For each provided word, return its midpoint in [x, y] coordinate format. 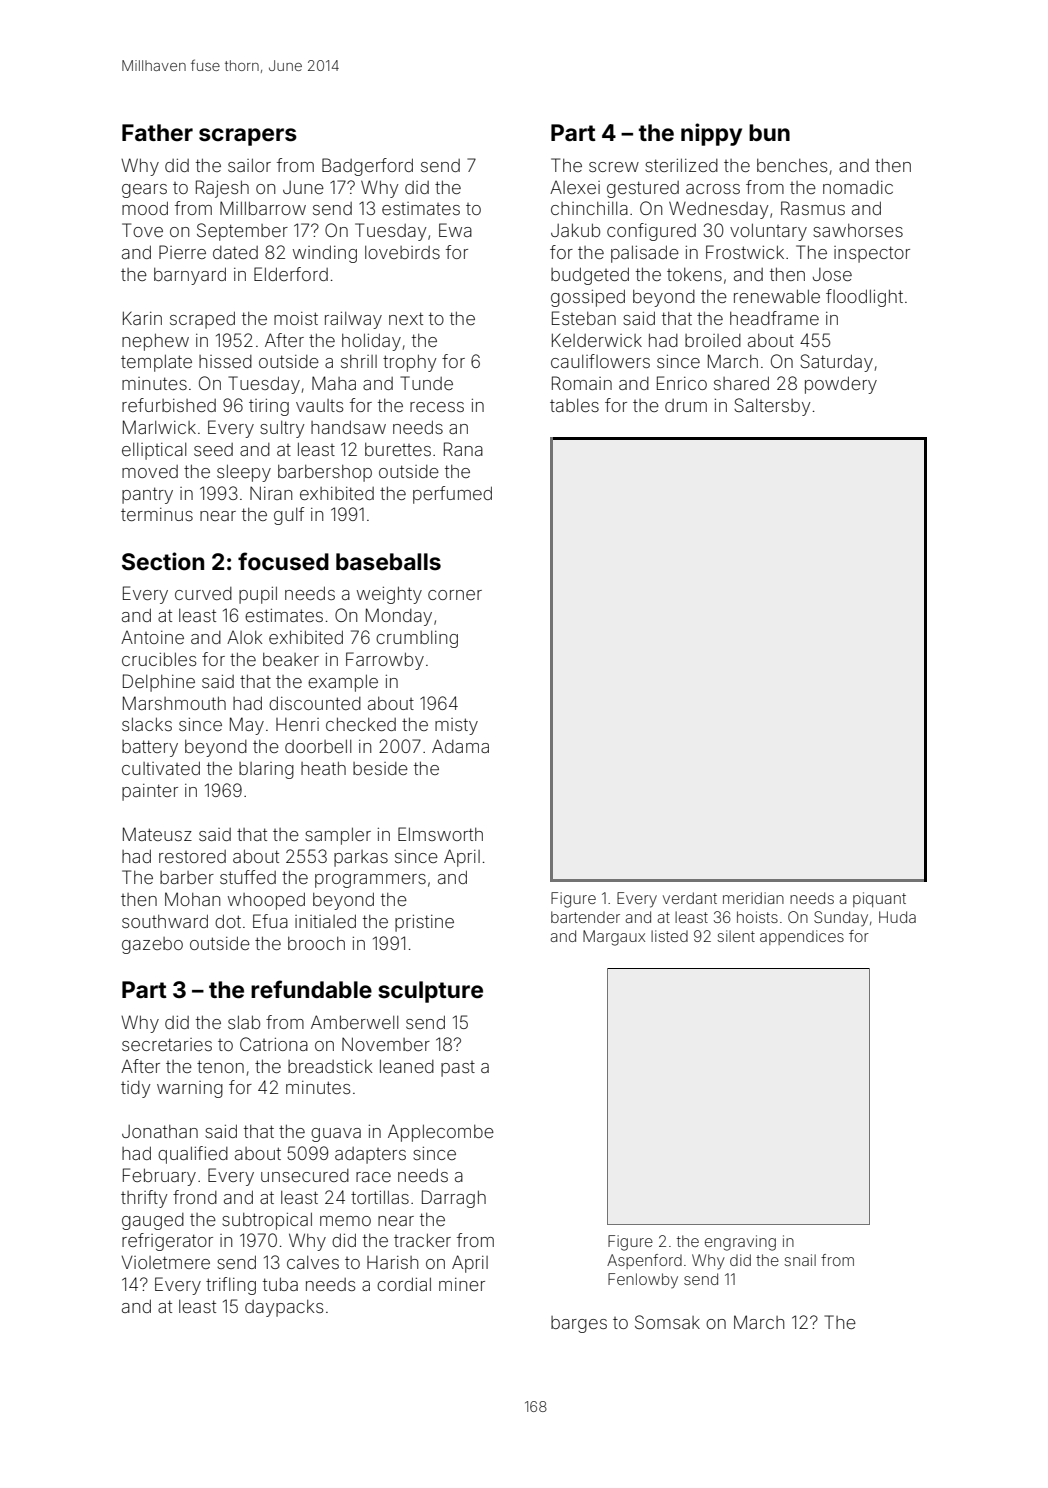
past [458, 1069]
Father [157, 133]
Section [163, 561]
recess [437, 407]
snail [800, 1260]
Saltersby [772, 407]
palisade [645, 254]
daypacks [284, 1308]
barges [579, 1324]
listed [669, 936]
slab [244, 1022]
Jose [832, 274]
